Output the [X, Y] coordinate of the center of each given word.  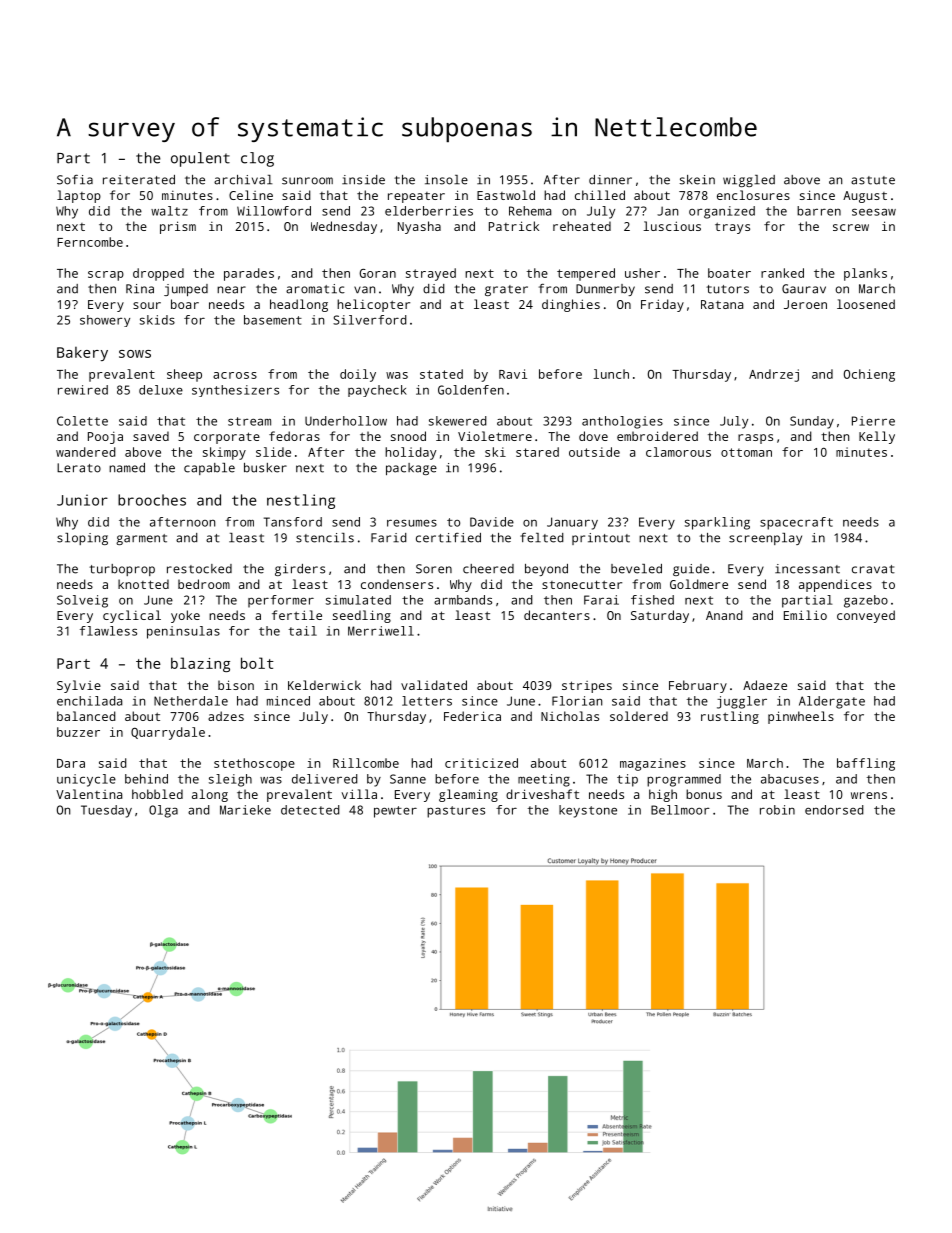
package [411, 469]
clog [257, 159]
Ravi [513, 374]
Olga [163, 811]
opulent [200, 159]
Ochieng [869, 375]
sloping [82, 539]
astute [873, 180]
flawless [108, 631]
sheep [184, 375]
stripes [587, 687]
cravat [873, 569]
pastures [456, 812]
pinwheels [801, 717]
